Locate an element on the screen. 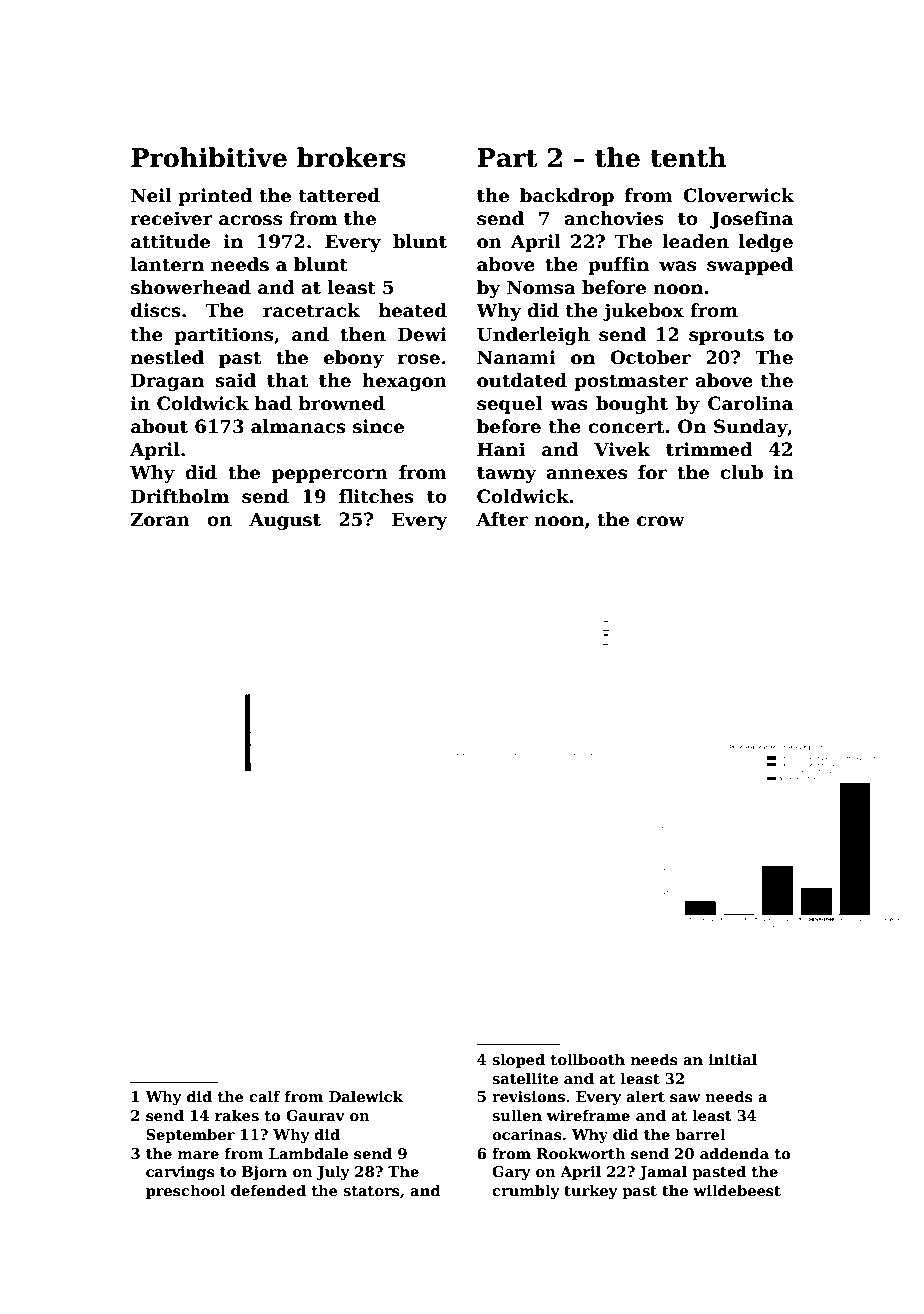 Image resolution: width=924 pixels, height=1314 pixels. calf is located at coordinates (264, 1096).
